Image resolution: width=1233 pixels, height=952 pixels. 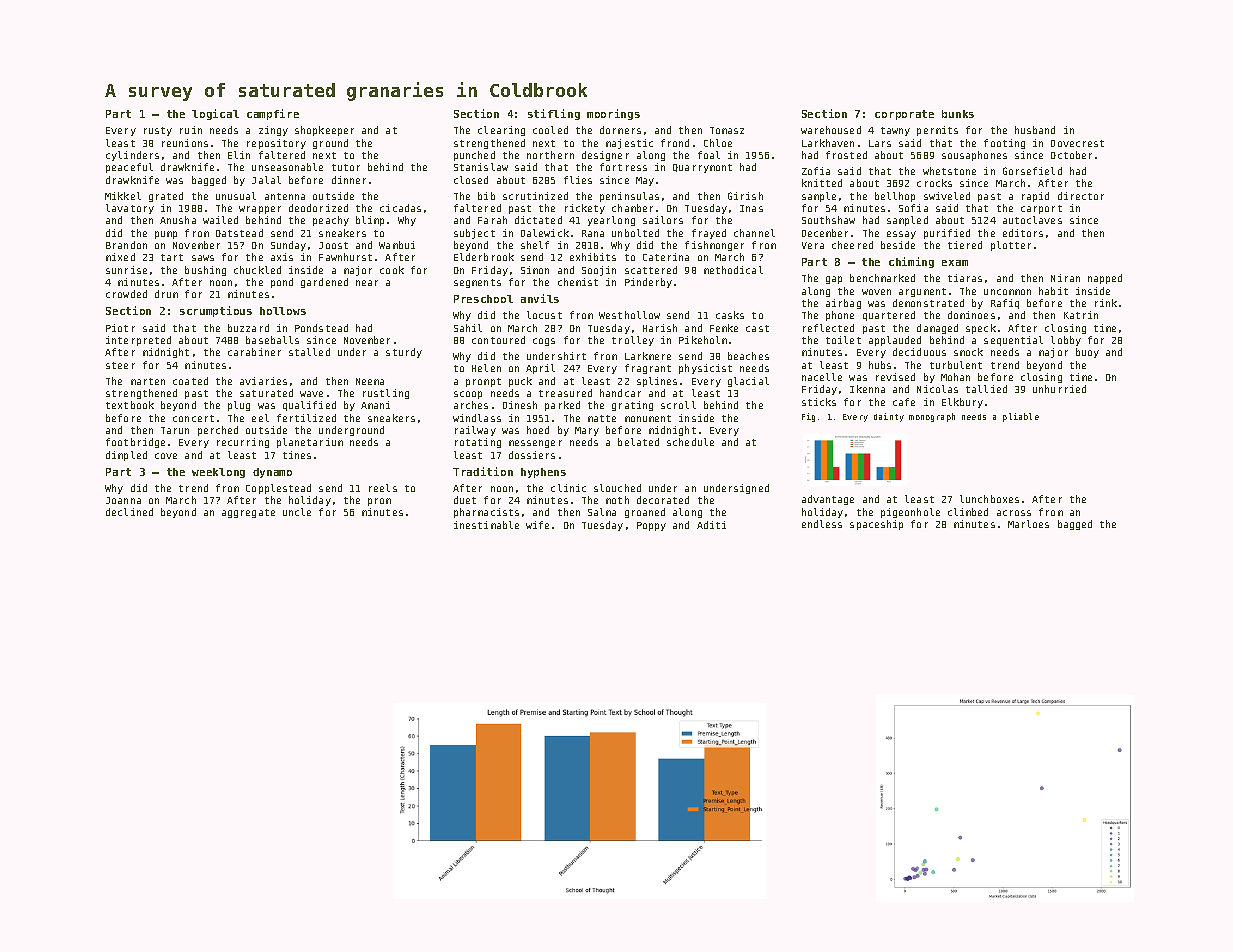 I want to click on logical, so click(x=215, y=114).
